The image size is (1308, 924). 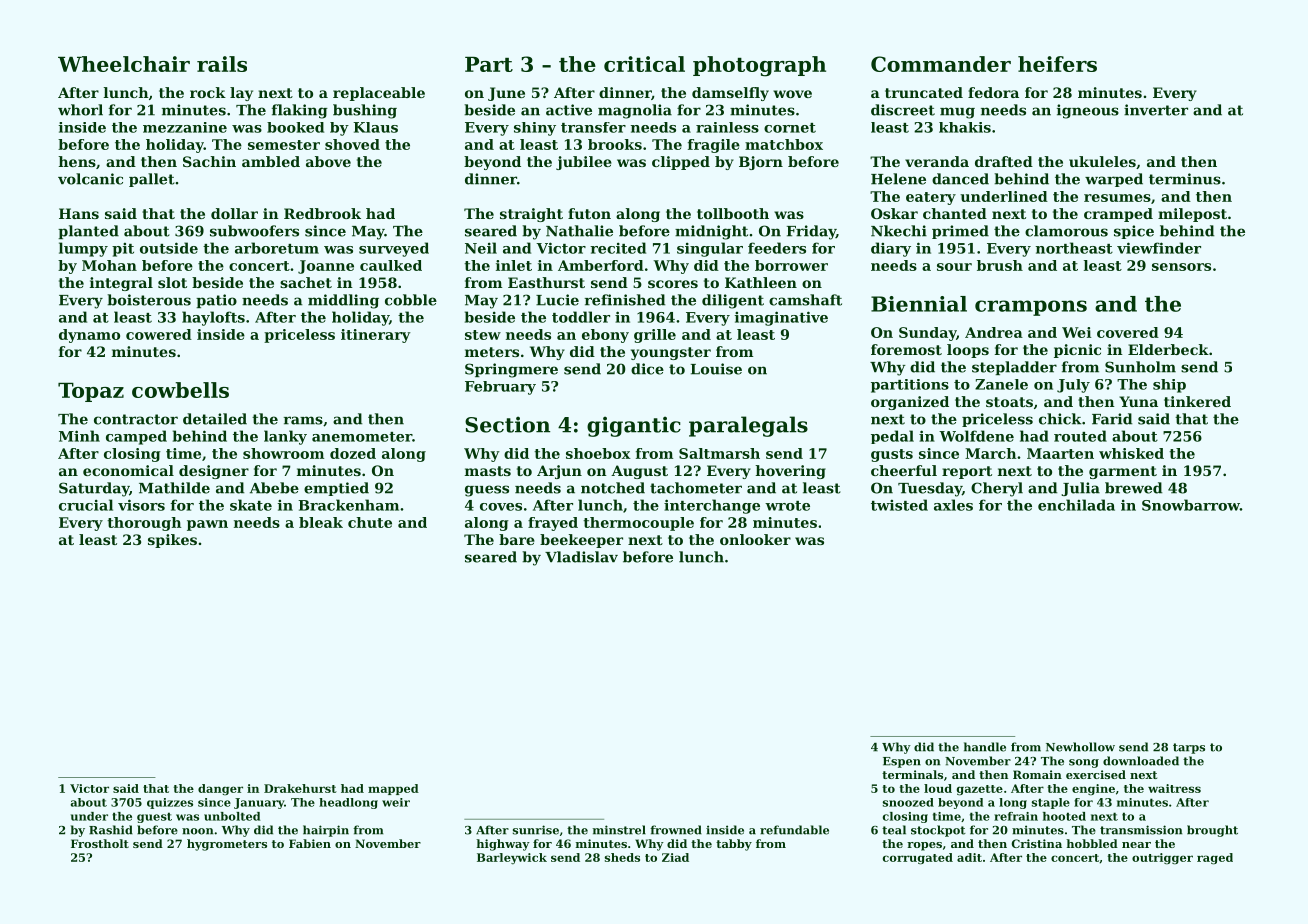 I want to click on Espen, so click(x=902, y=762).
